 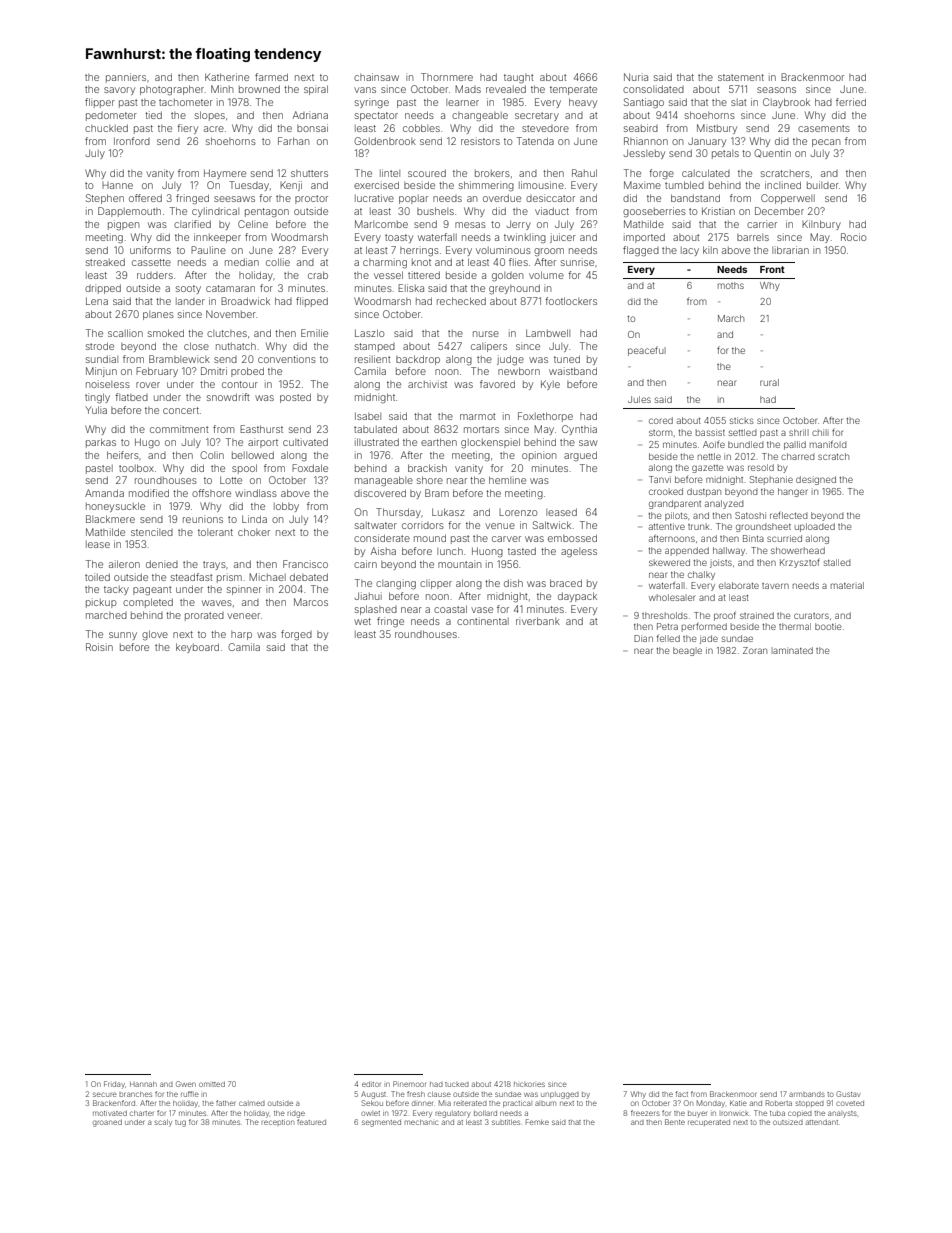 I want to click on keyboard, so click(x=197, y=648).
